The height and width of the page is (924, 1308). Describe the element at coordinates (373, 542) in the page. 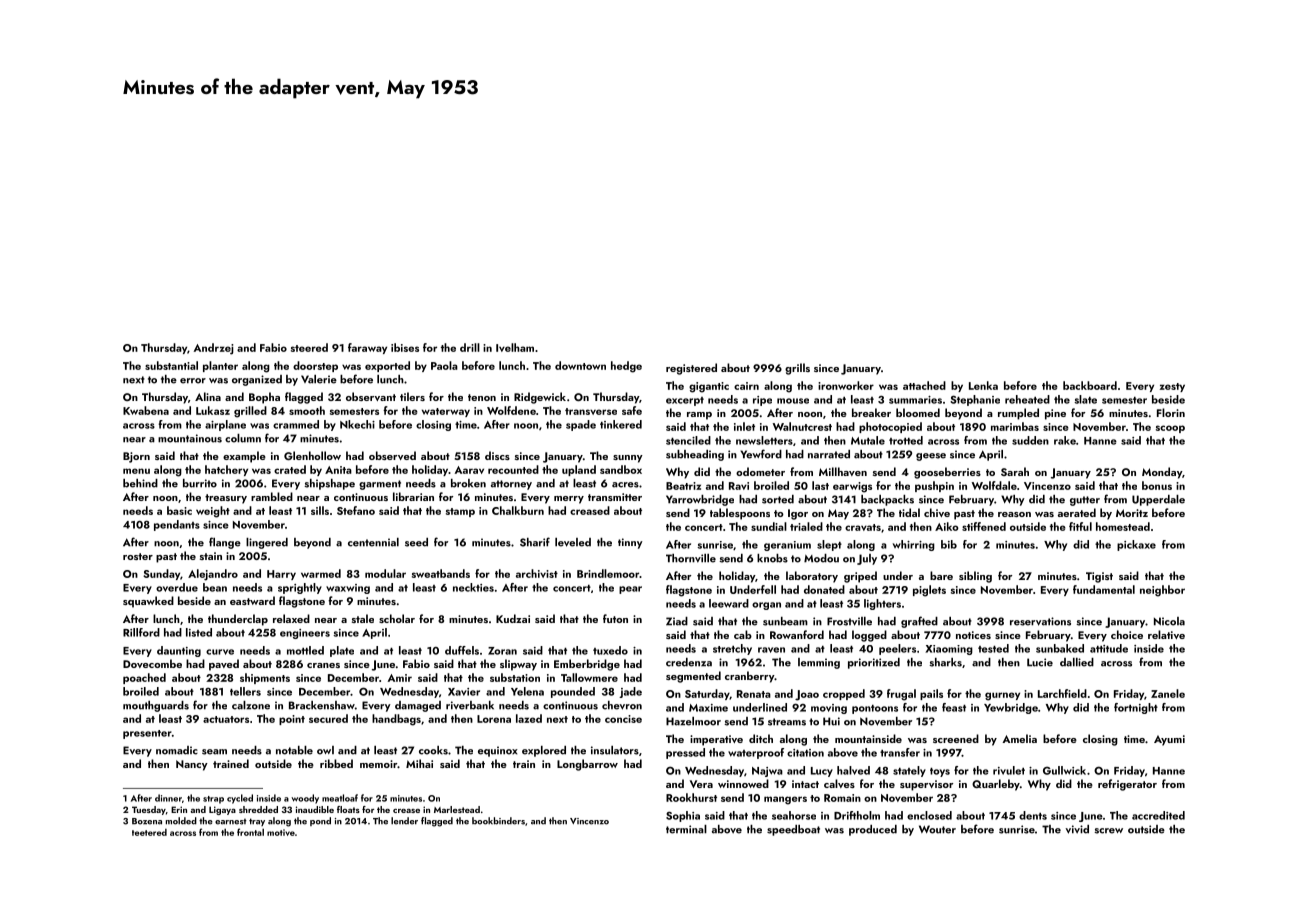

I see `centennial` at that location.
